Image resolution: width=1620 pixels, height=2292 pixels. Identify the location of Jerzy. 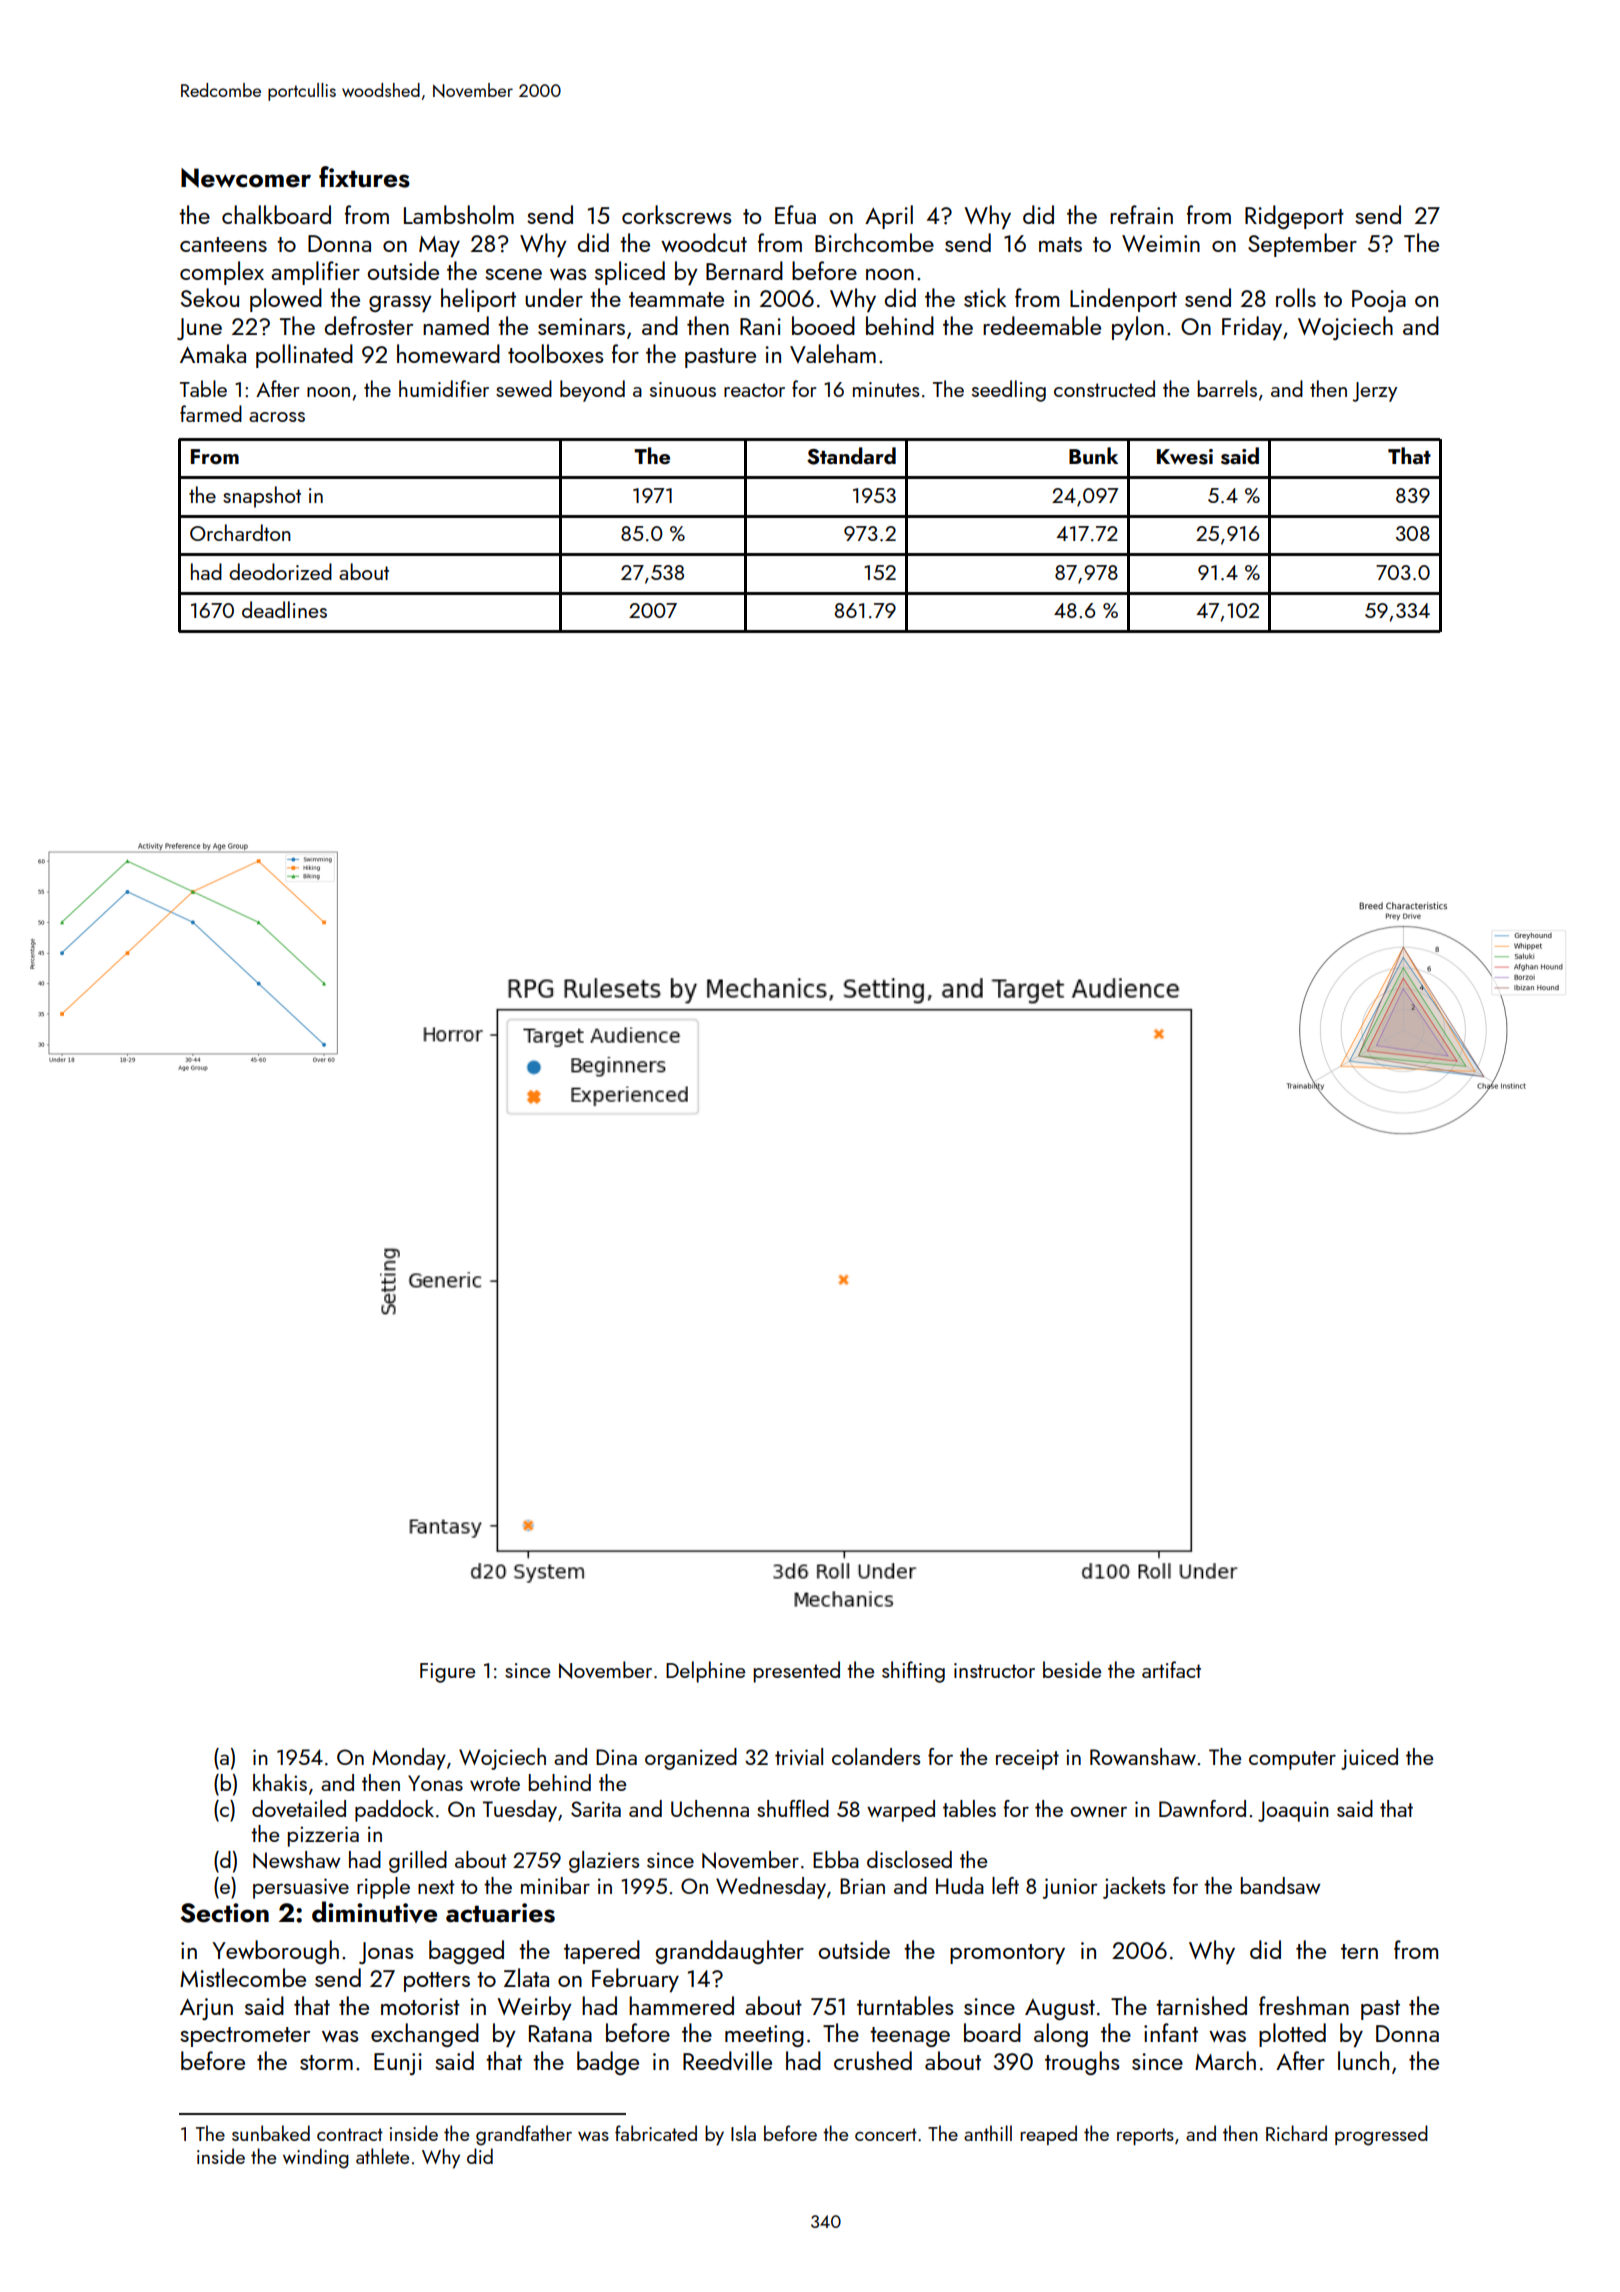
(1375, 392).
